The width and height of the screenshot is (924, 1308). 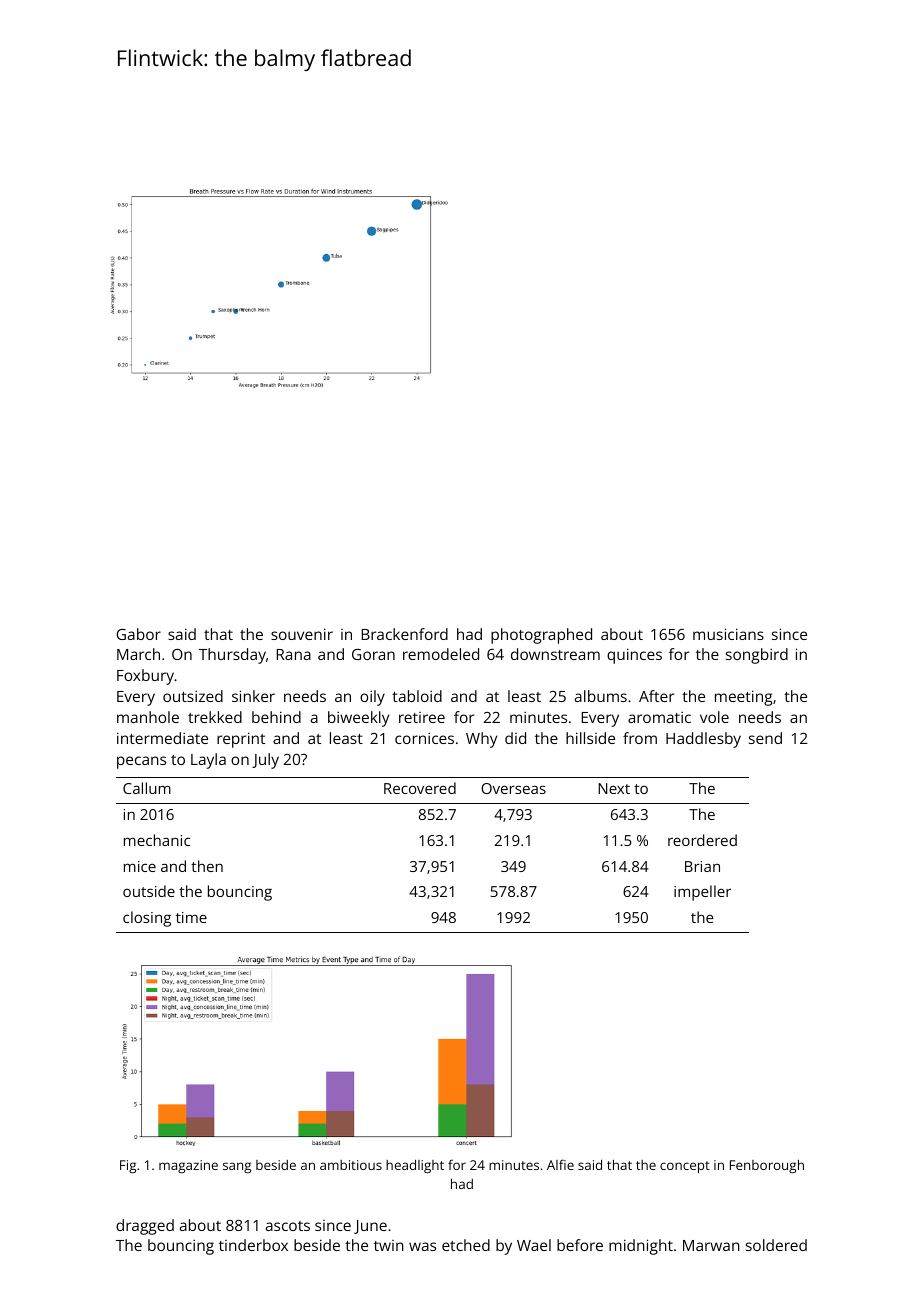 I want to click on dragged, so click(x=145, y=1227).
